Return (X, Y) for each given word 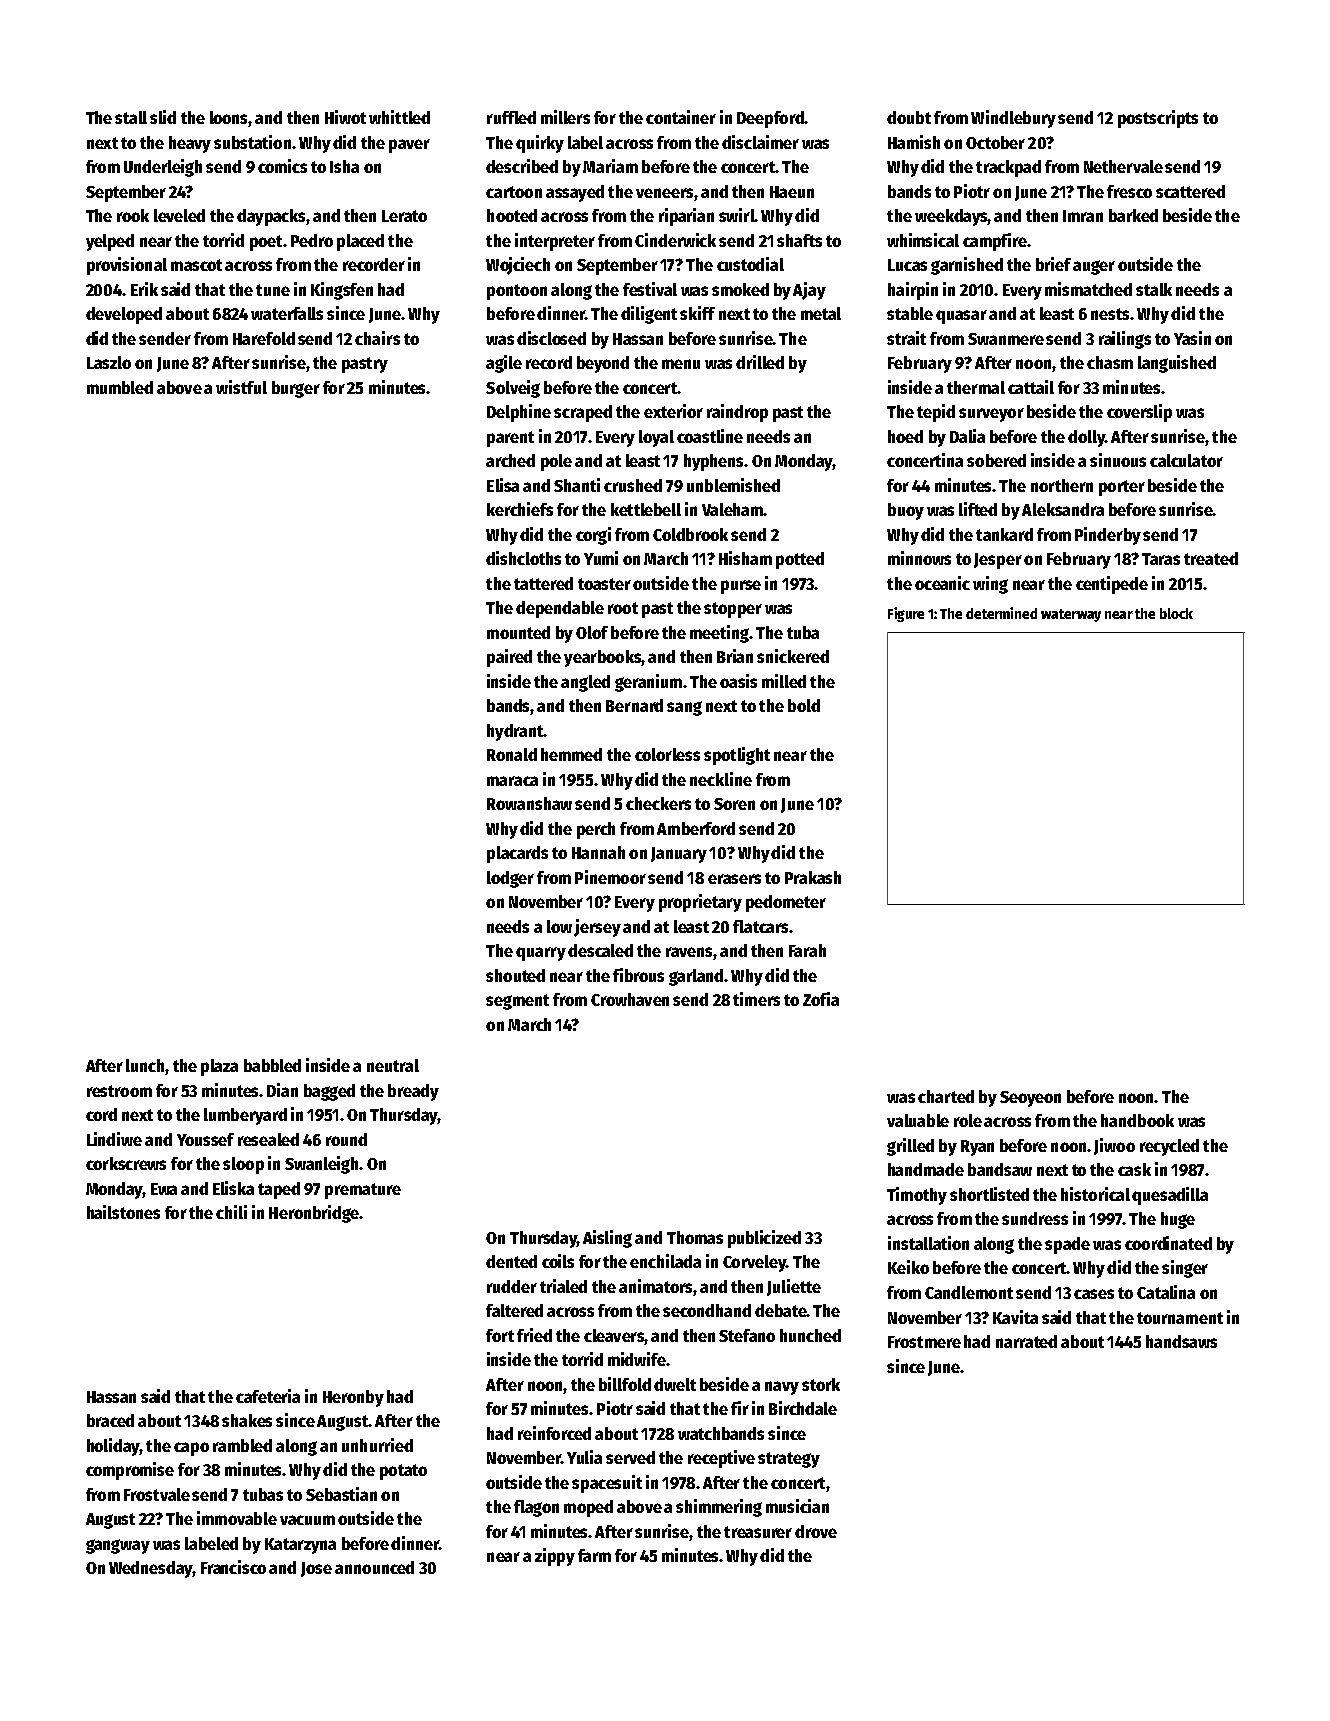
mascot (196, 265)
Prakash (813, 877)
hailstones (123, 1212)
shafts (799, 240)
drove (816, 1531)
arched (510, 460)
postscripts (1158, 119)
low (559, 926)
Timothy (917, 1196)
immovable (237, 1518)
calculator (1186, 460)
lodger (510, 879)
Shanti (577, 485)
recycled (1169, 1147)
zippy (555, 1557)
